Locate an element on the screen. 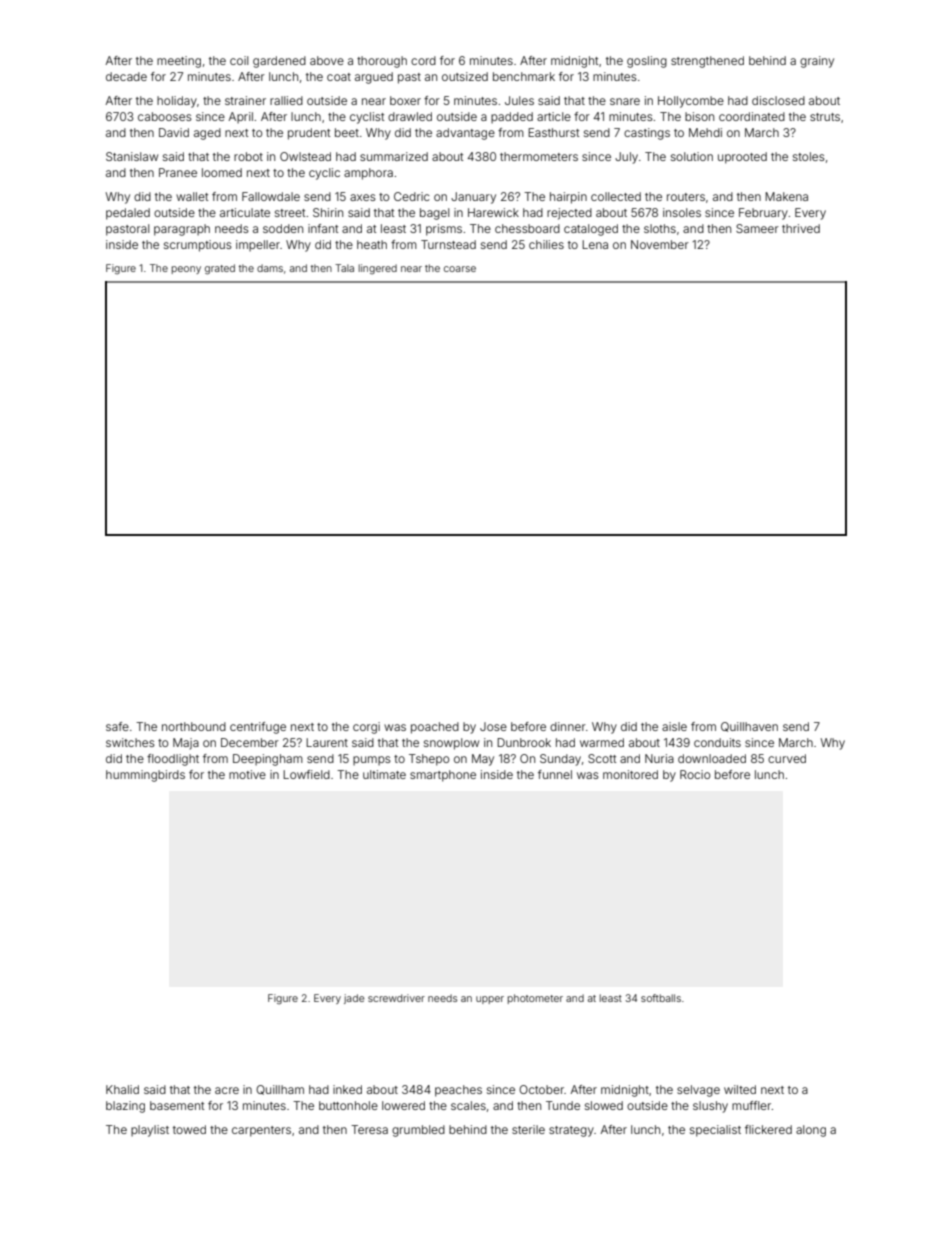 The height and width of the screenshot is (1233, 952). November is located at coordinates (660, 244).
